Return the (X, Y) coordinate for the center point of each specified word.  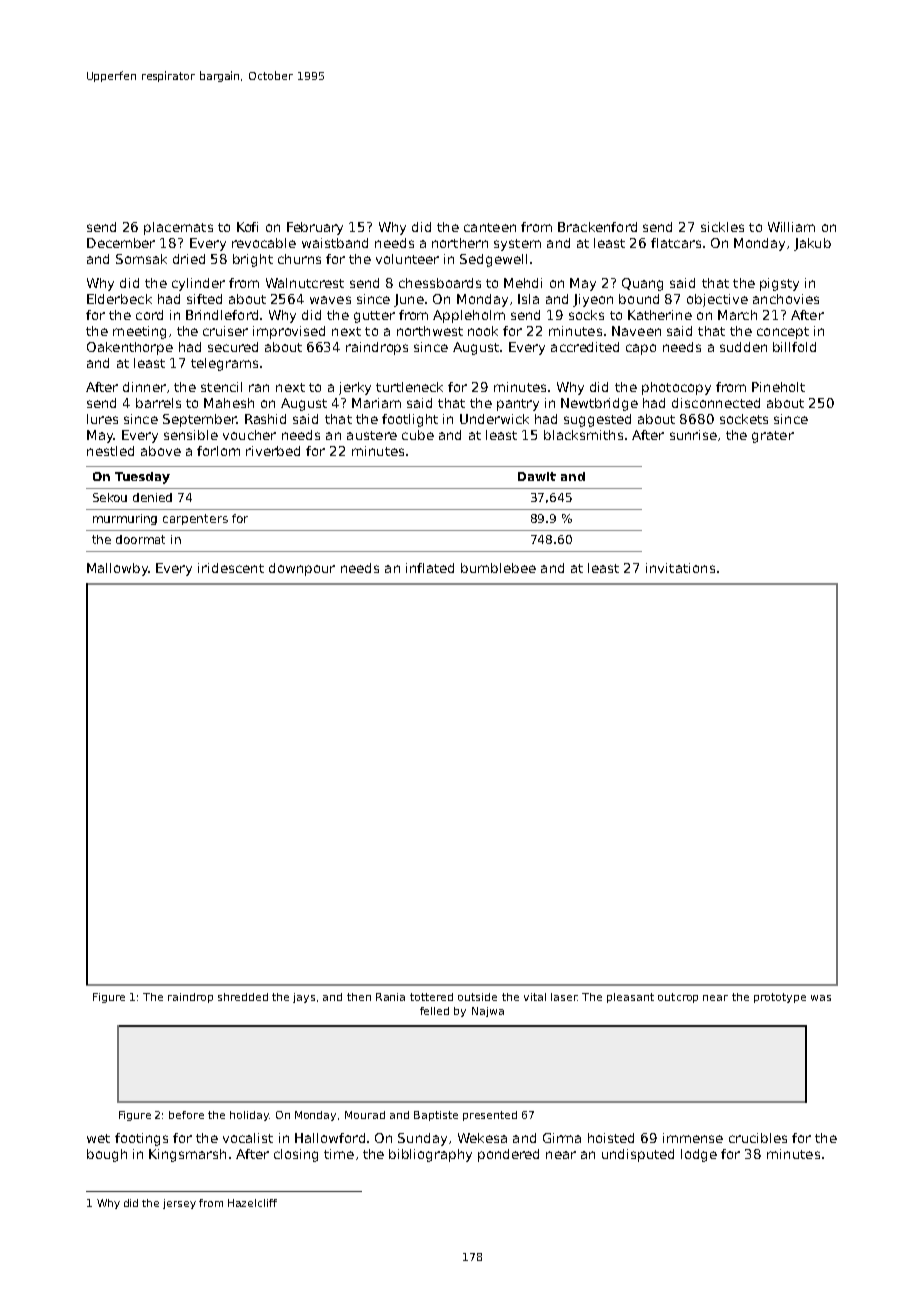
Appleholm (469, 316)
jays (304, 998)
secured (233, 347)
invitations (680, 568)
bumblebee (498, 568)
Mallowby (118, 569)
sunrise (693, 435)
